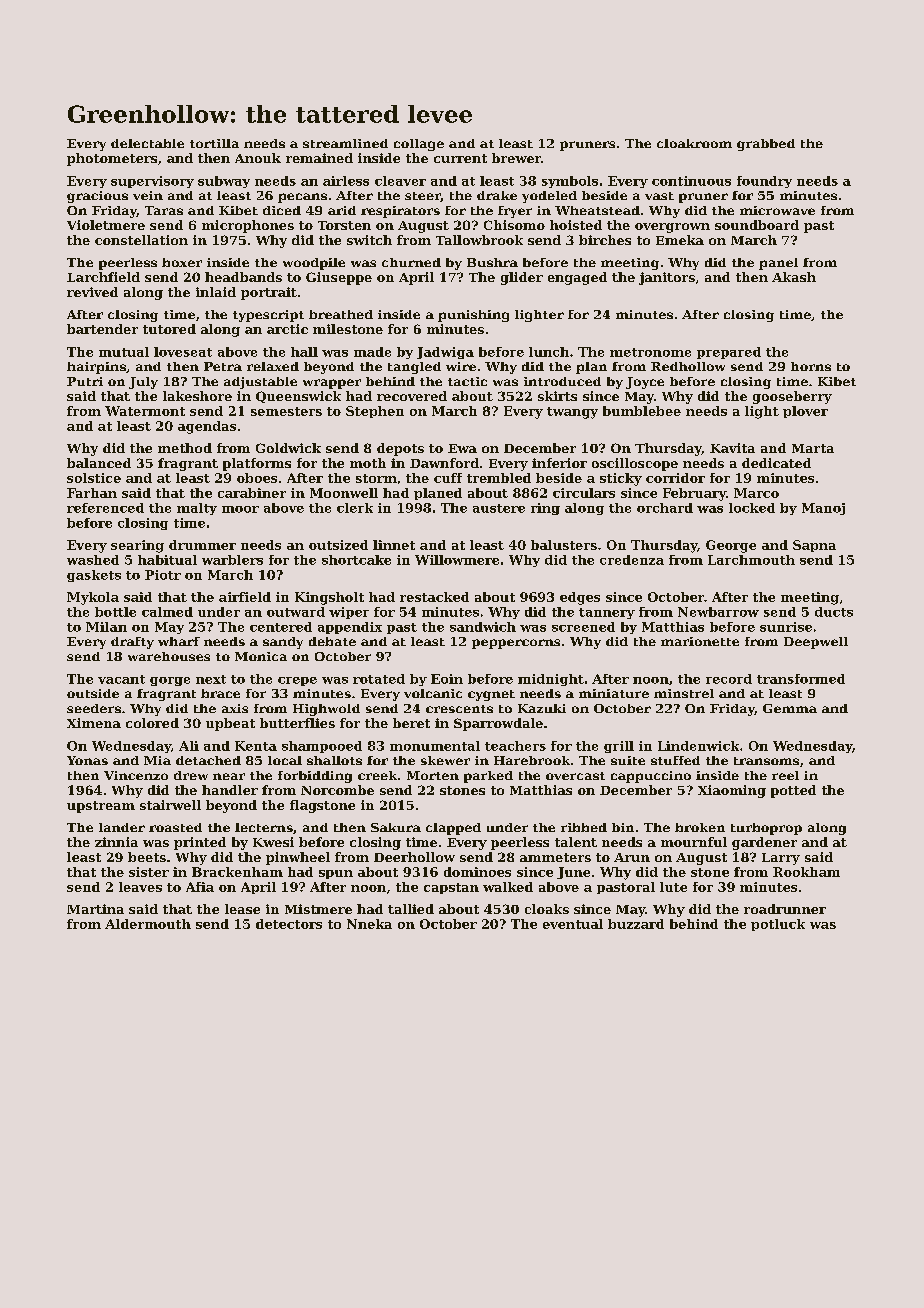  I want to click on rotated, so click(379, 679).
